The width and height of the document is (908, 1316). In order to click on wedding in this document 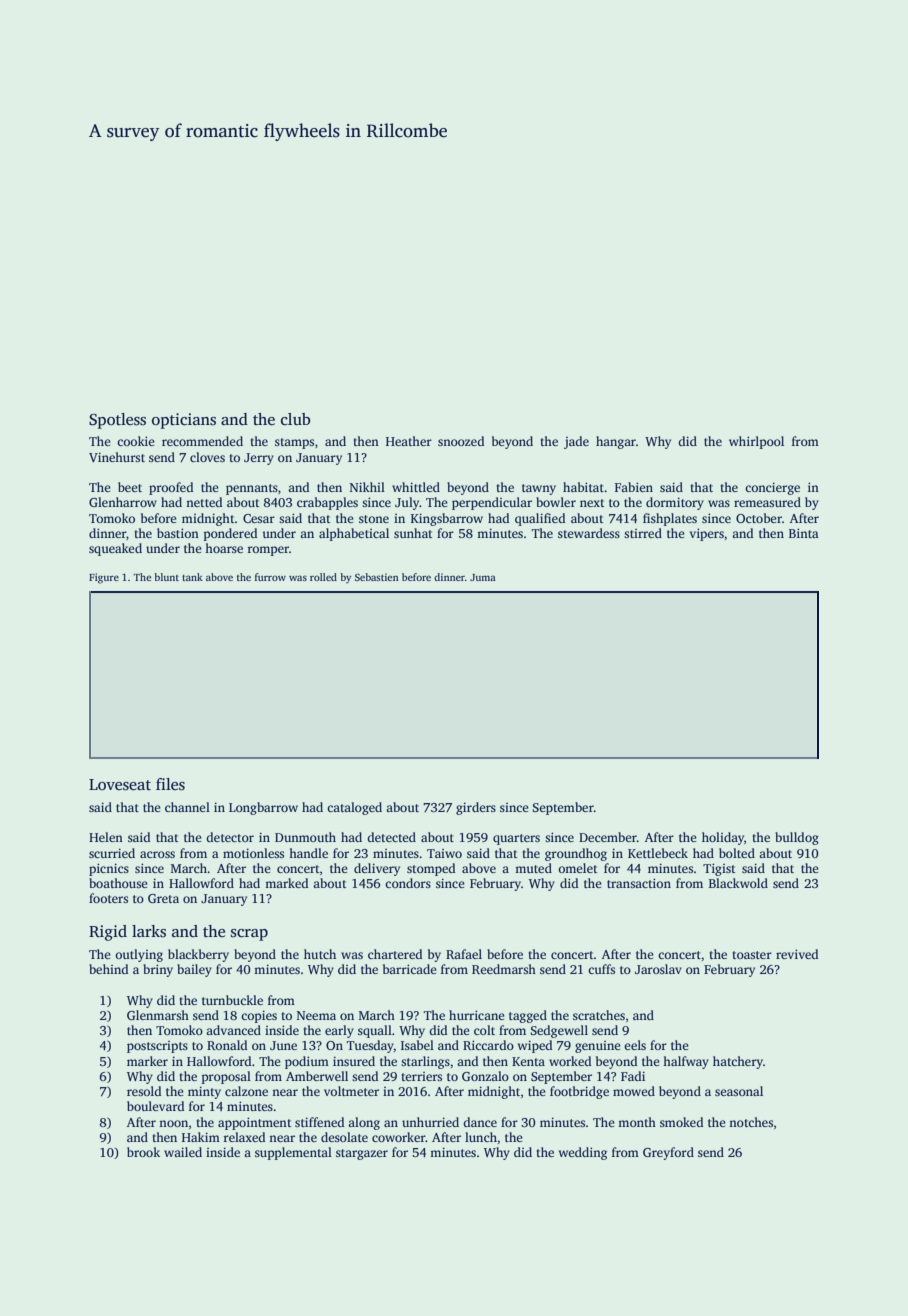, I will do `click(583, 1153)`.
